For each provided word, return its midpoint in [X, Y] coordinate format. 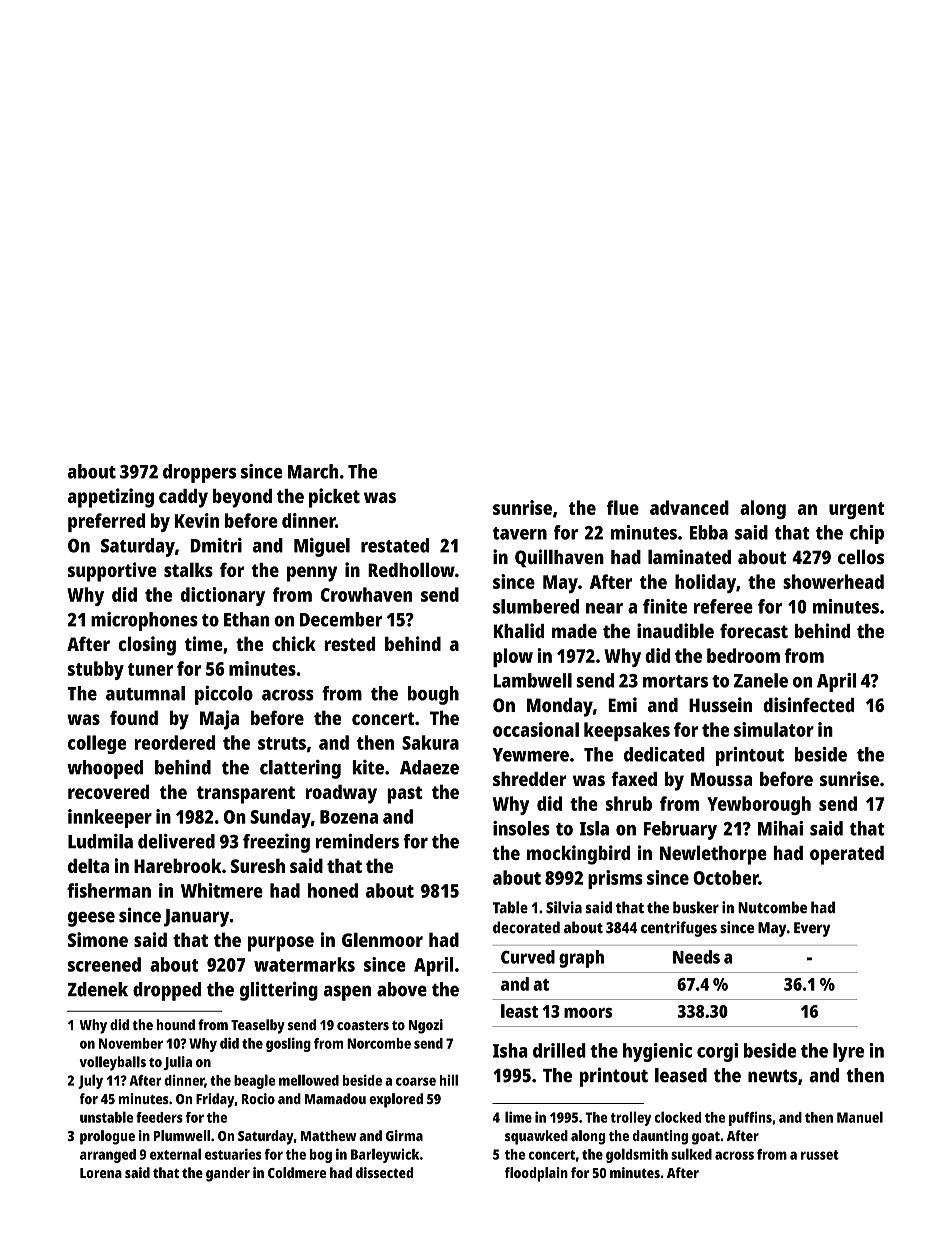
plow [513, 657]
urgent [856, 510]
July [90, 1081]
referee [723, 606]
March [313, 471]
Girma [404, 1135]
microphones [144, 621]
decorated [526, 927]
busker [696, 907]
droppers [199, 473]
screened [104, 964]
